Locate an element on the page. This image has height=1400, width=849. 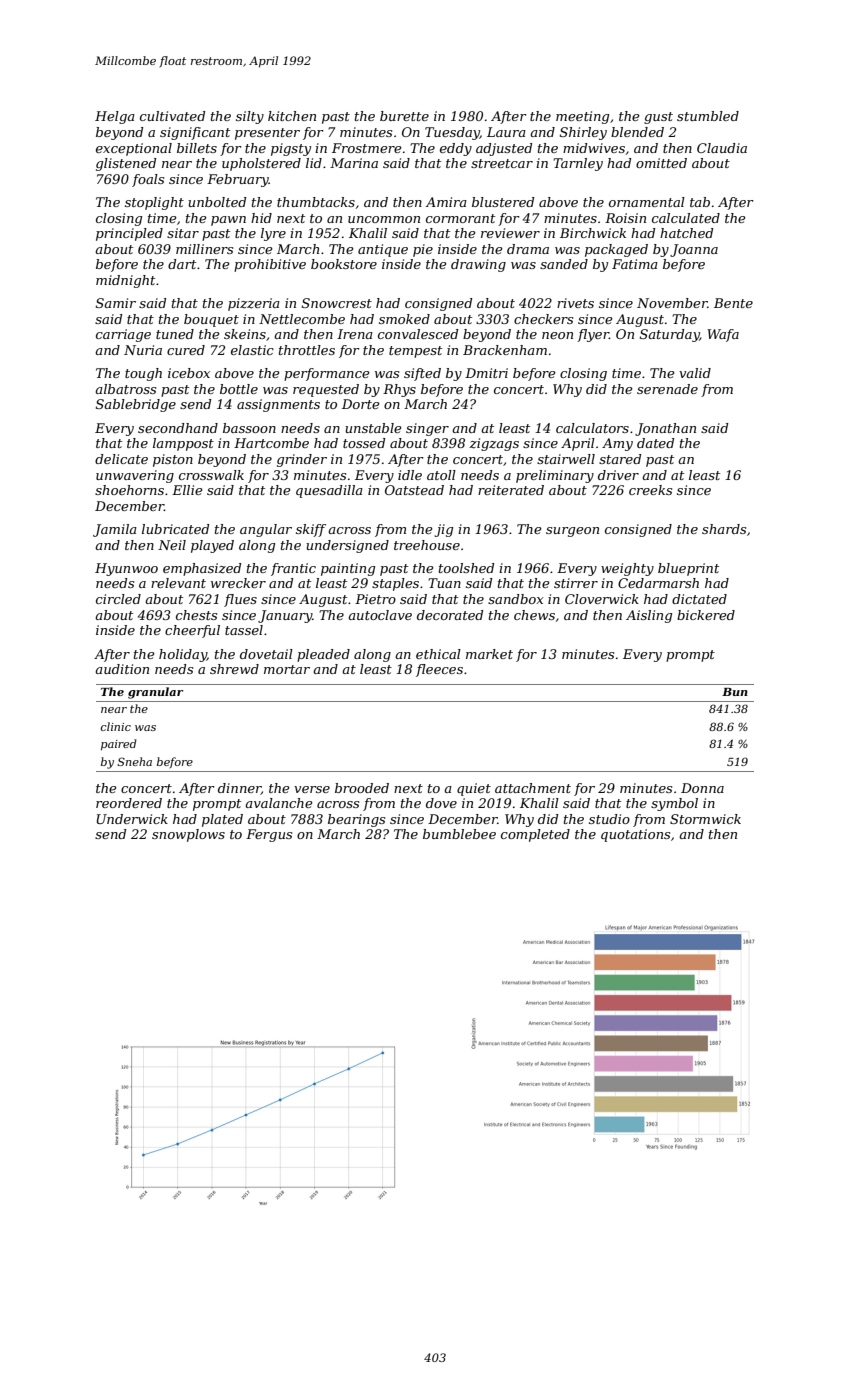
unstable is located at coordinates (373, 428).
